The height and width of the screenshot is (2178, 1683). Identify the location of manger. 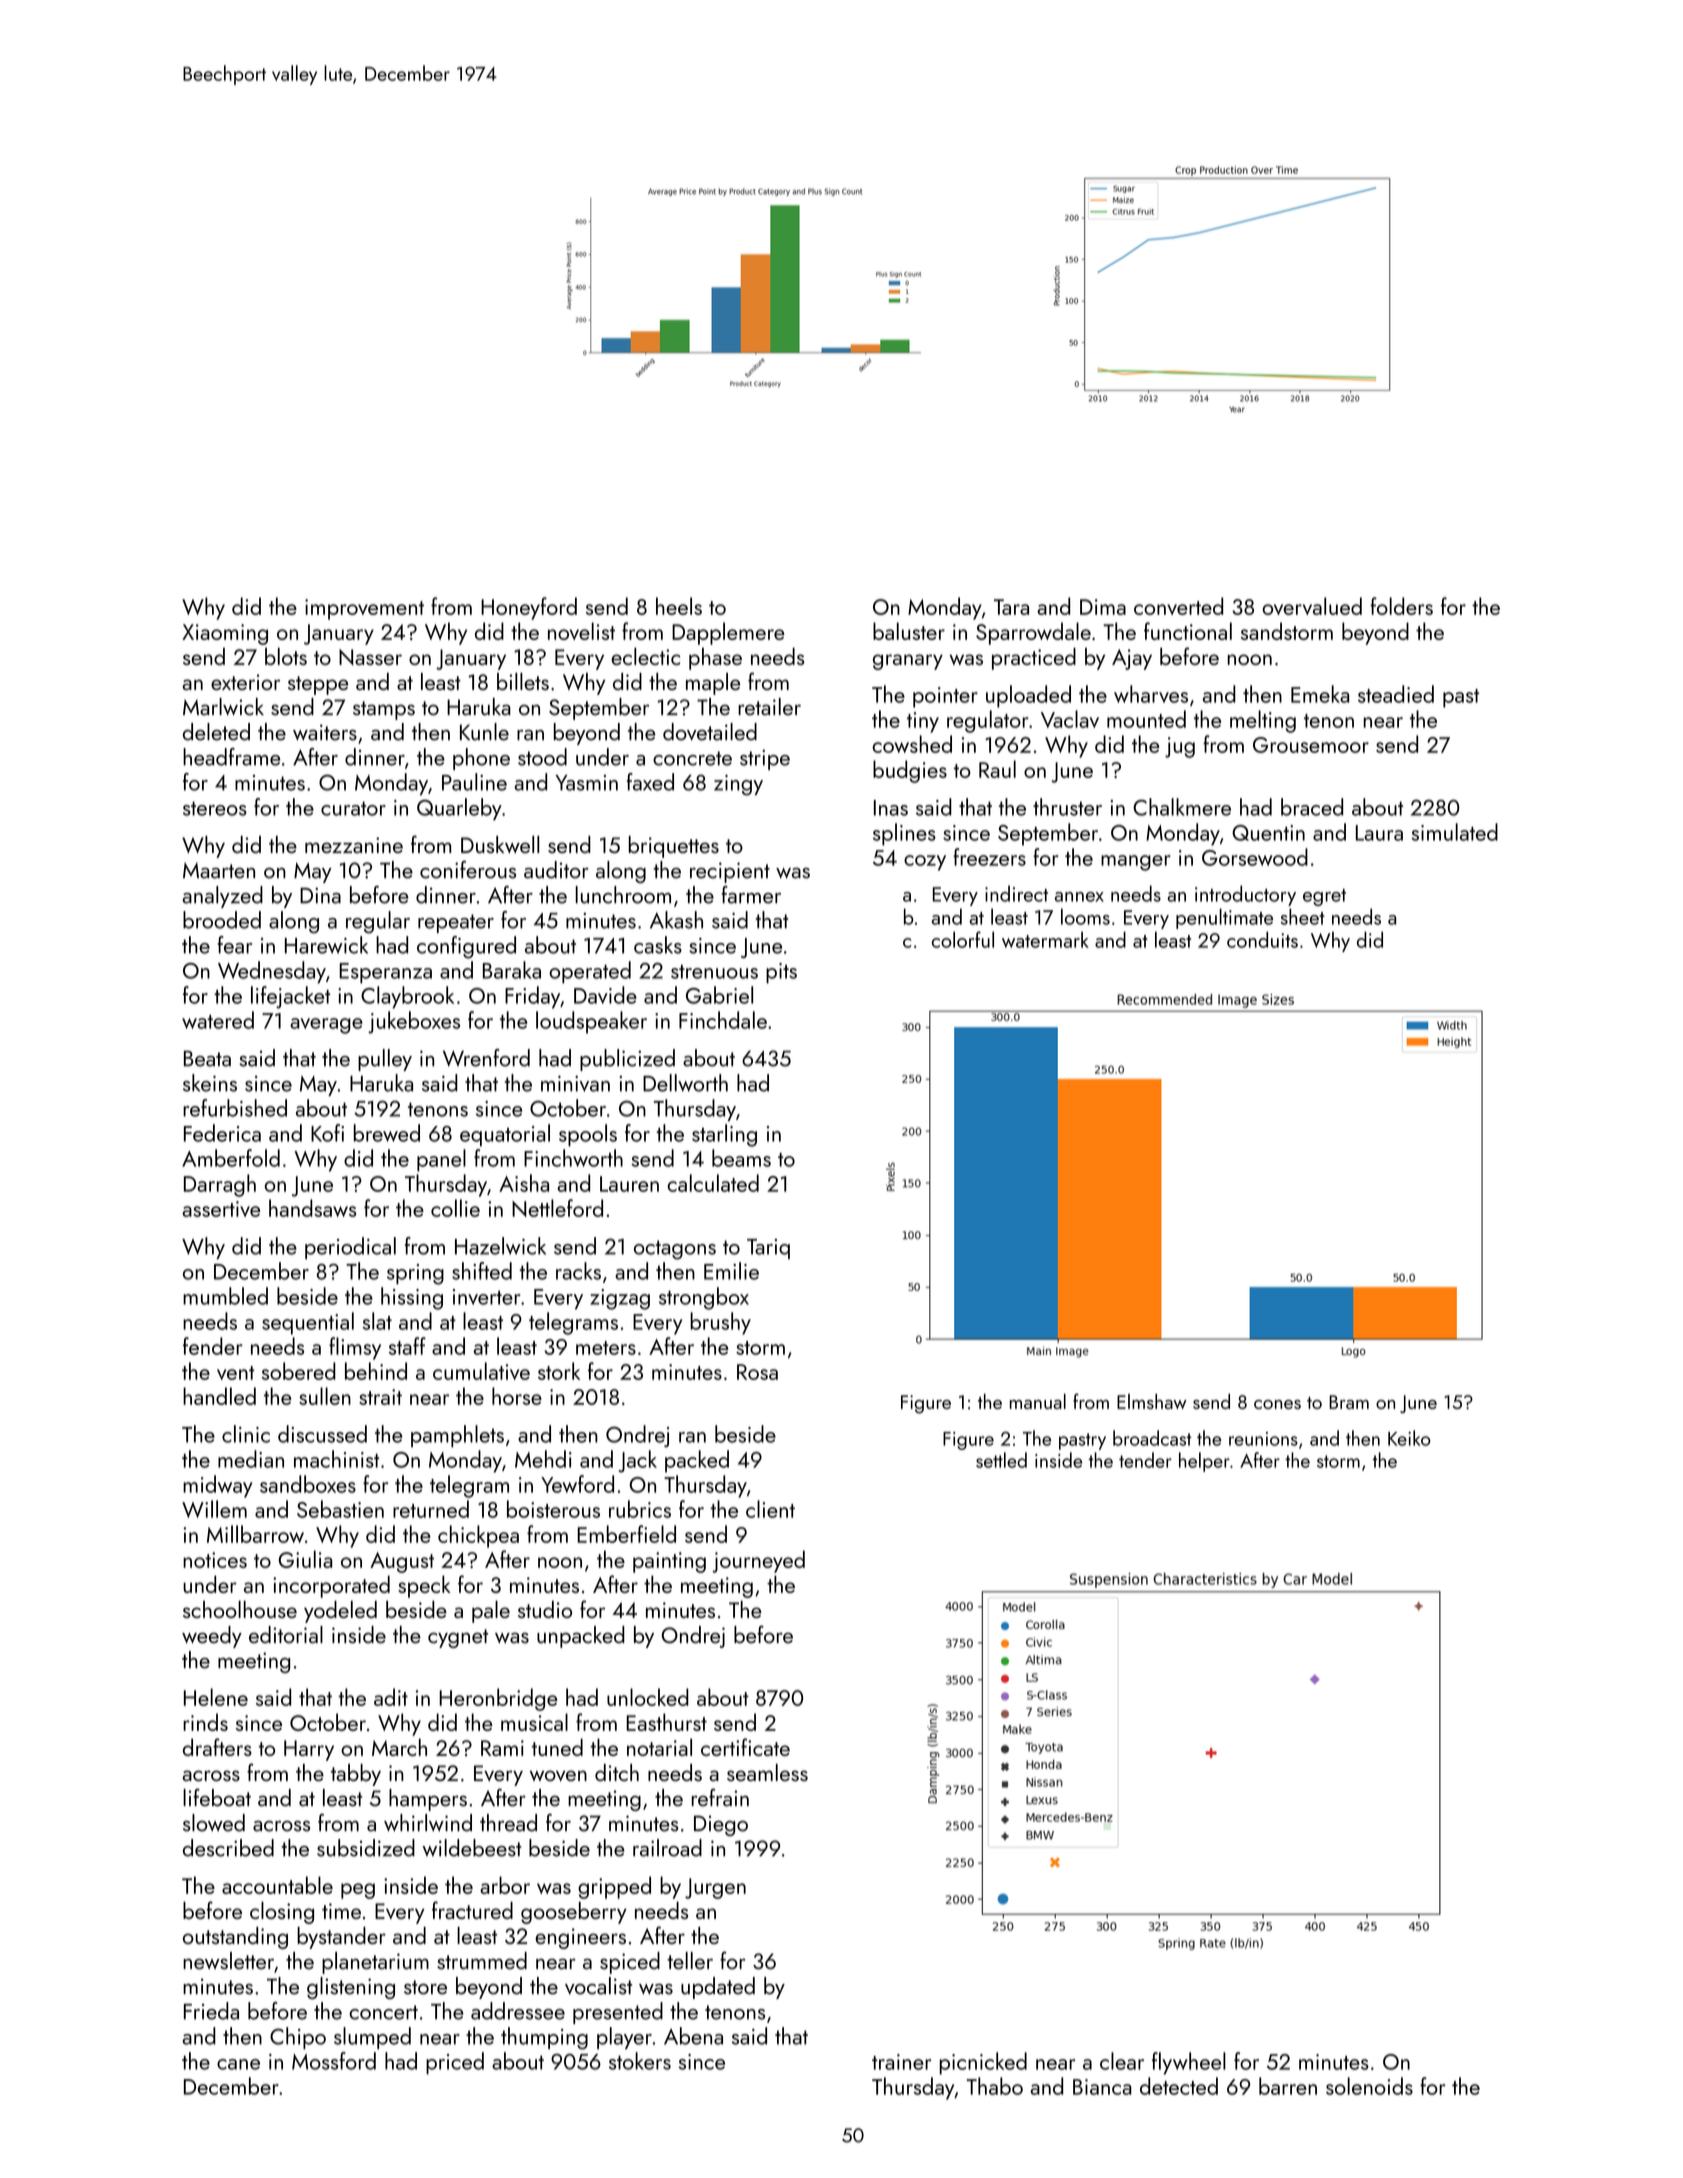
(1136, 863).
